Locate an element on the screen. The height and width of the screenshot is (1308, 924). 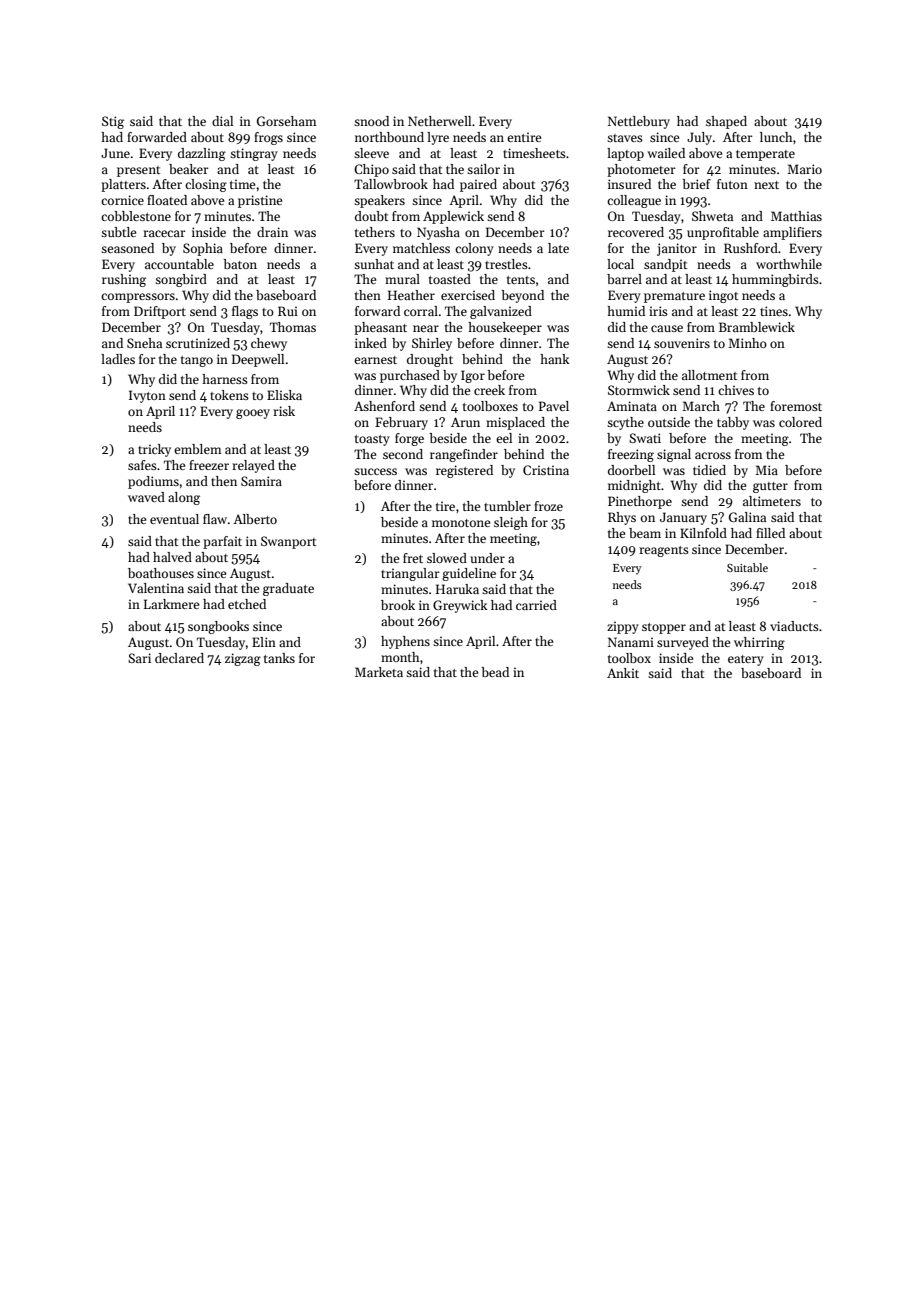
Marketa is located at coordinates (379, 672).
